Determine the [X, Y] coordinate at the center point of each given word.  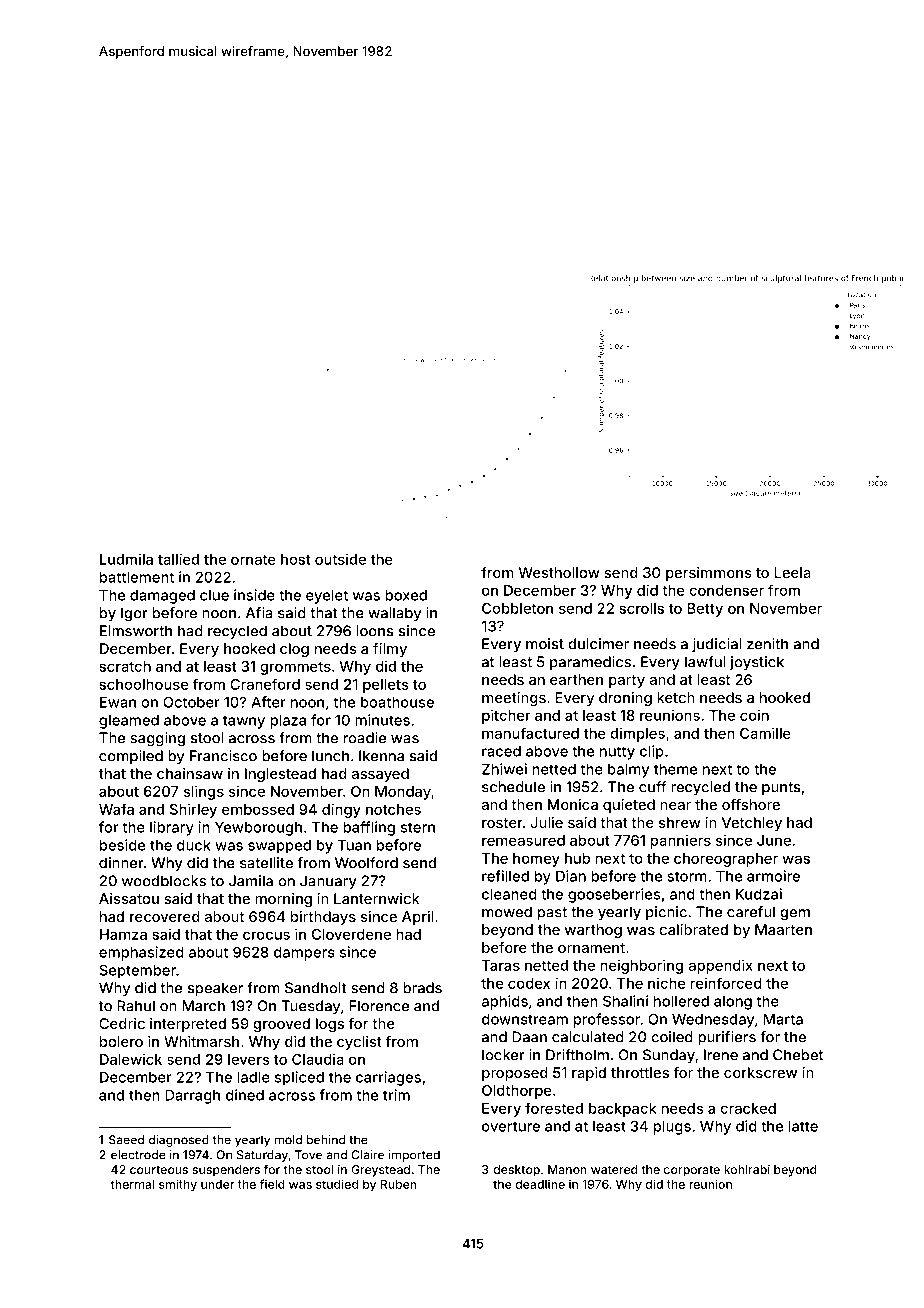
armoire [773, 876]
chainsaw [190, 773]
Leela [792, 572]
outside [340, 559]
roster [502, 823]
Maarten [783, 929]
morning [283, 900]
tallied [178, 559]
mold [288, 1140]
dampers [304, 953]
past [552, 914]
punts [781, 788]
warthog [593, 931]
